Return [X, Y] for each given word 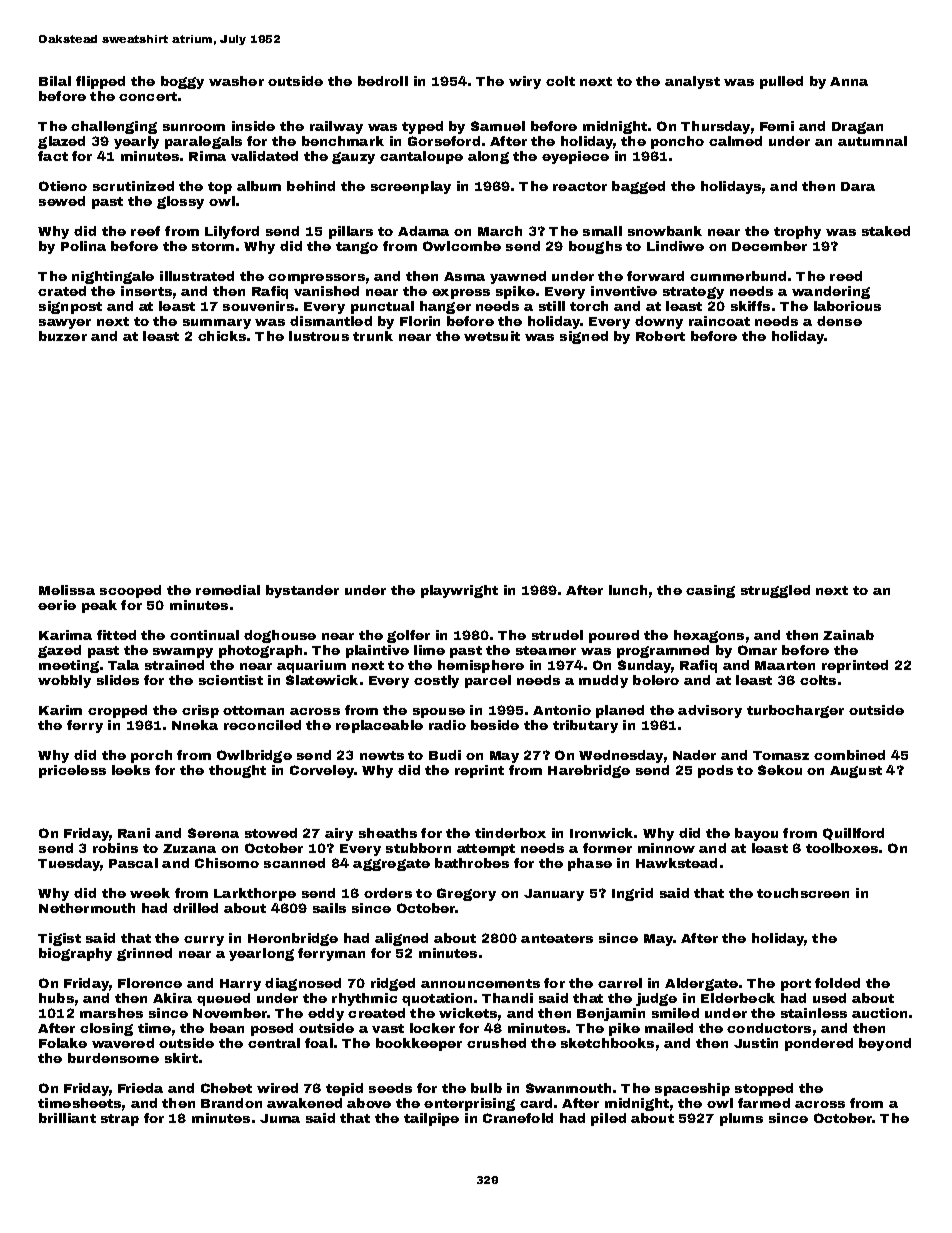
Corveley [322, 771]
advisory [710, 711]
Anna [849, 81]
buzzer [63, 336]
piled [608, 1119]
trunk [373, 336]
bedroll [383, 81]
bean [227, 1028]
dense [839, 321]
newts [382, 755]
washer [236, 81]
